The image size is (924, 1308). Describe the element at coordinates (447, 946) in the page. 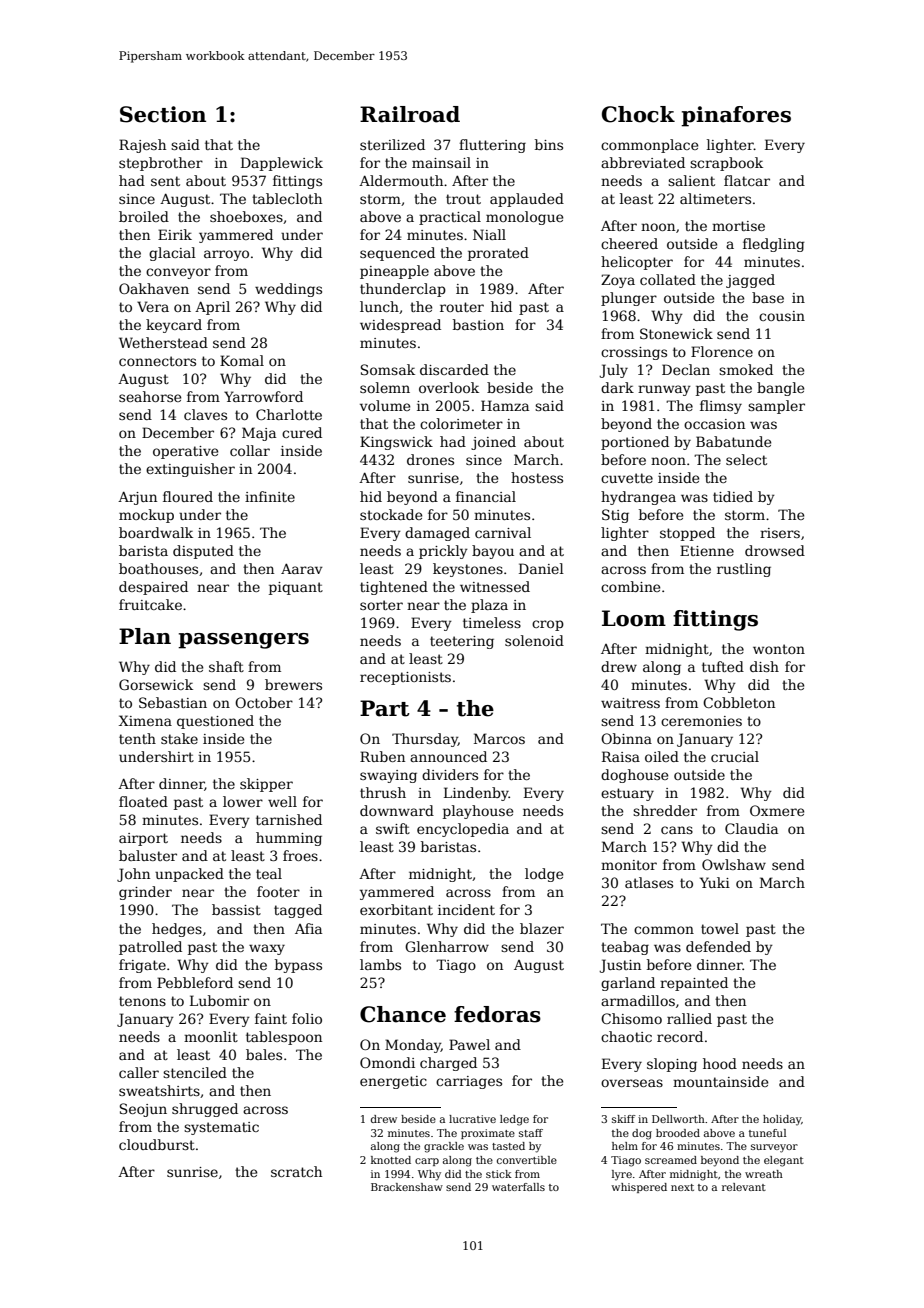

I see `Glenharrow` at that location.
